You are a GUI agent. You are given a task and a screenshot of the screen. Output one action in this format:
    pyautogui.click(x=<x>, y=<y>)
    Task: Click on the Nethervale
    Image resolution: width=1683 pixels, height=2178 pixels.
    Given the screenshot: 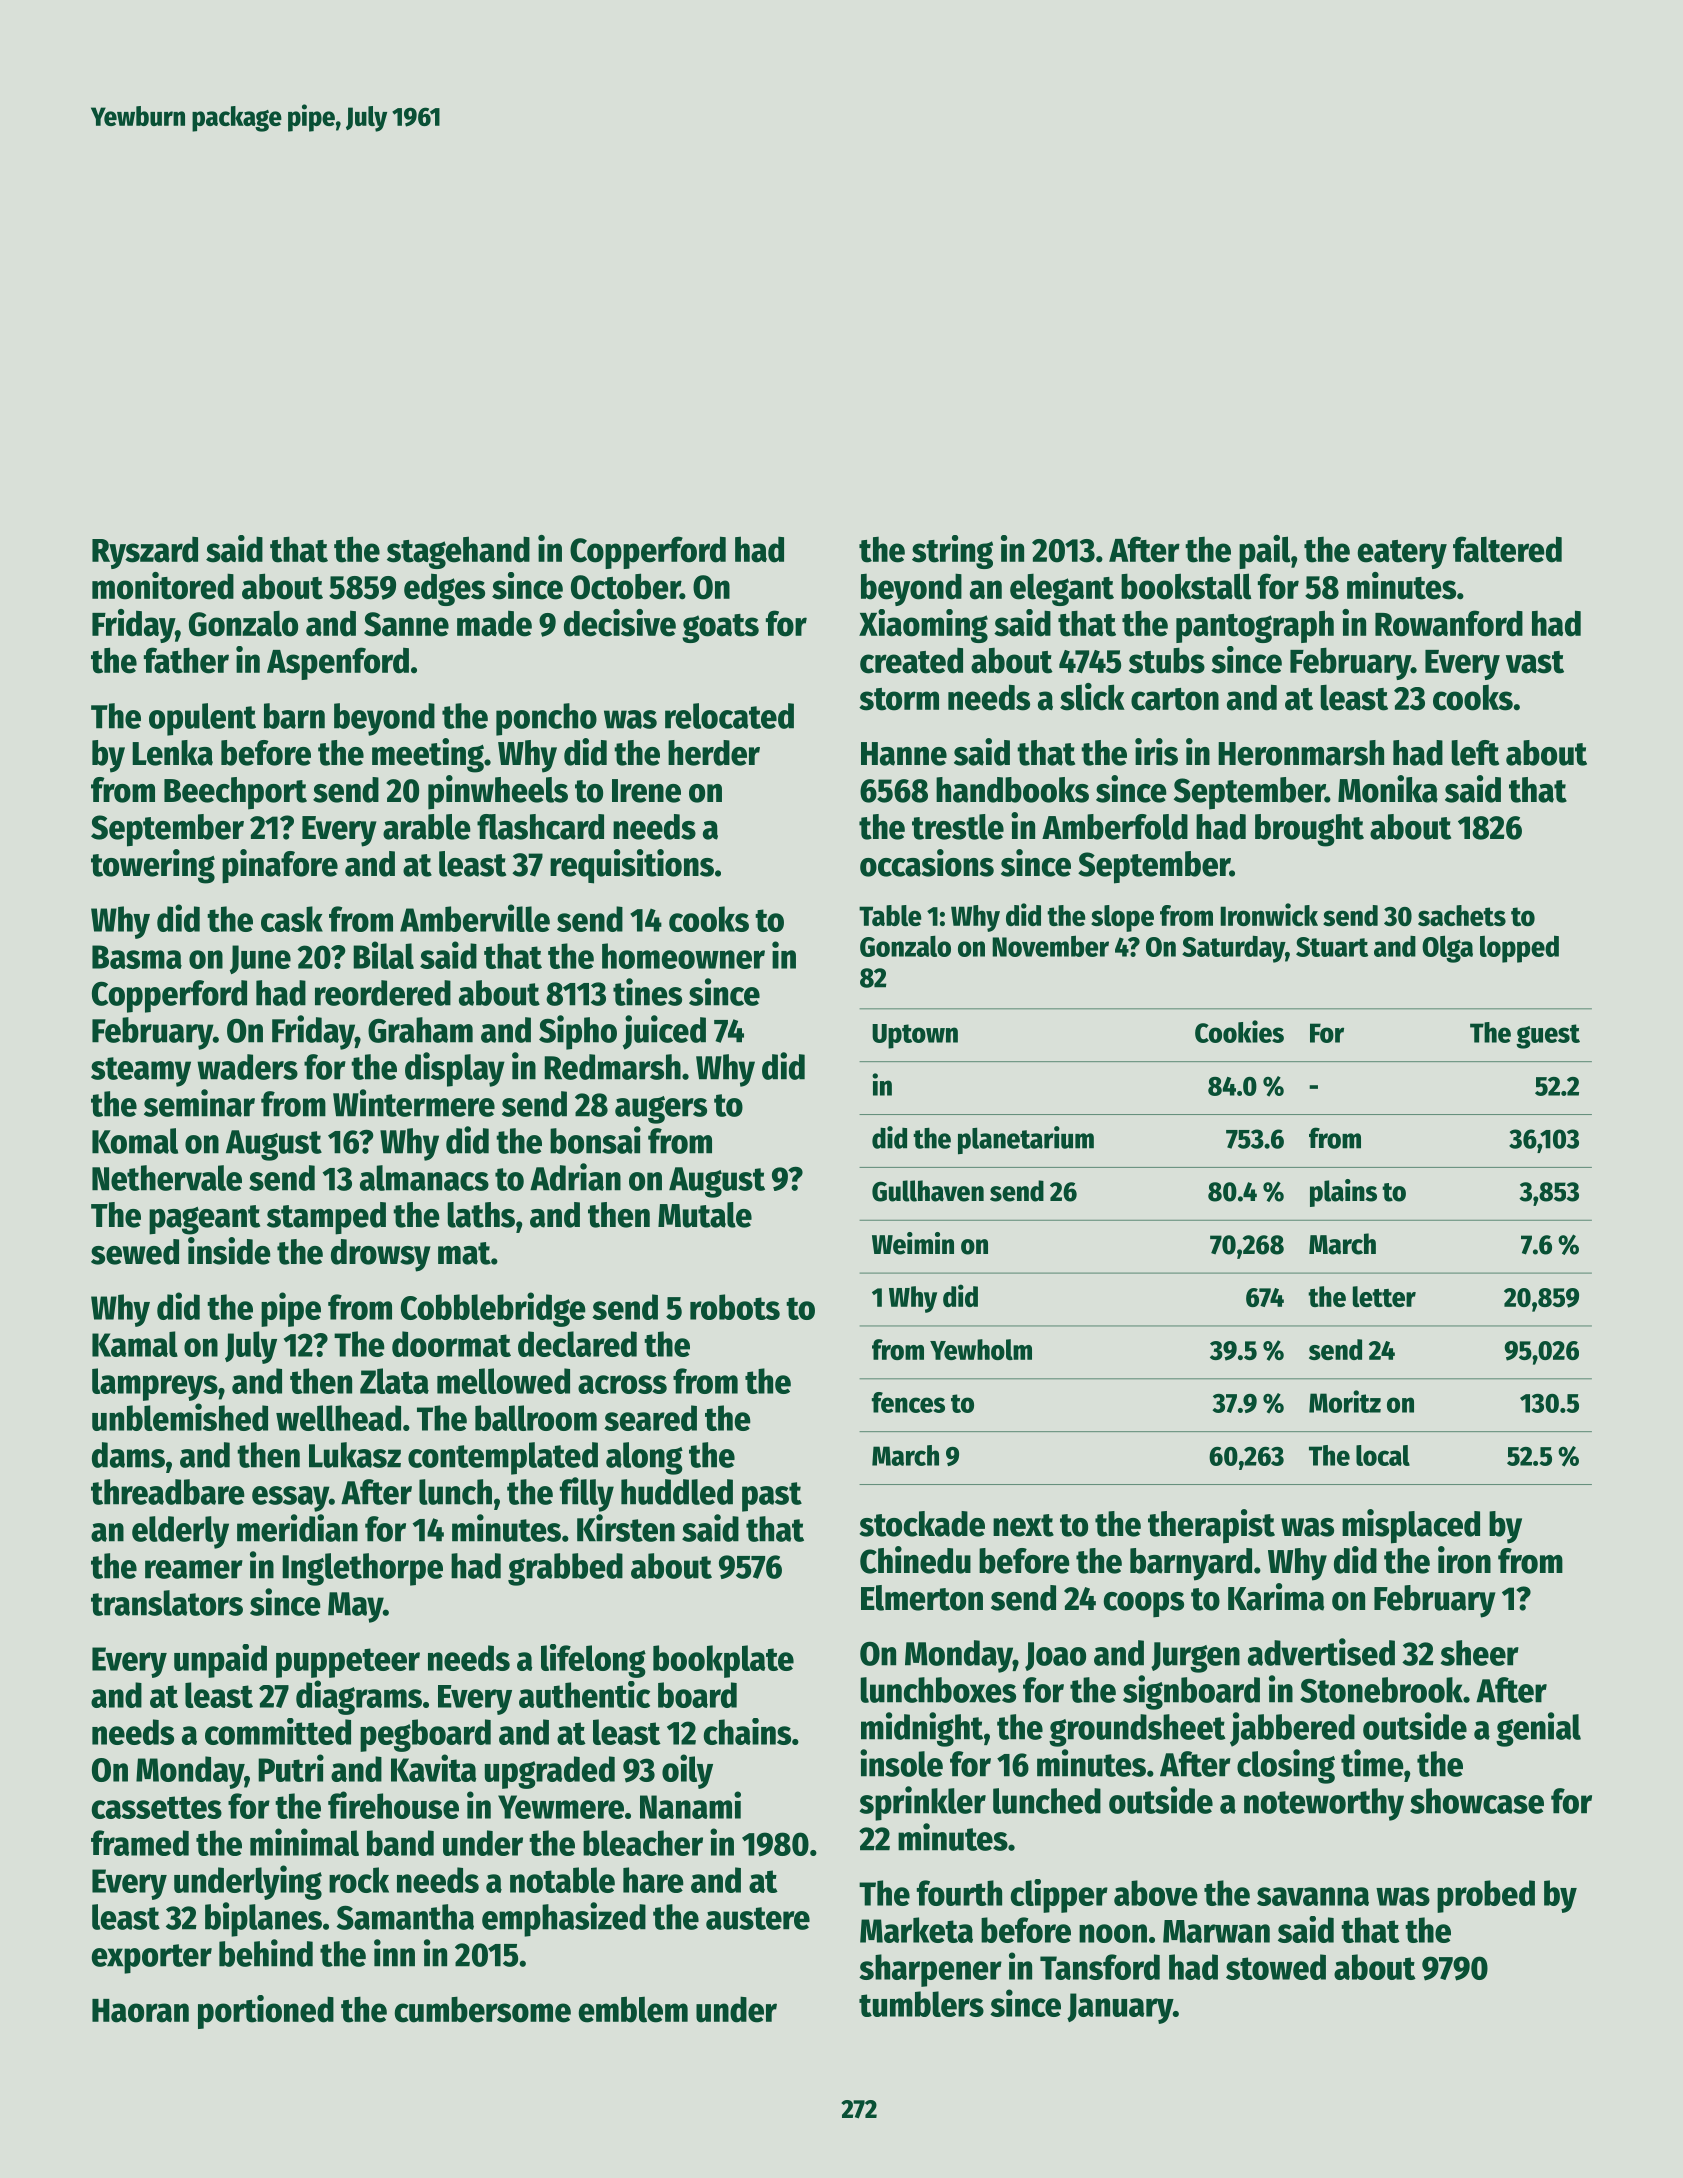 What is the action you would take?
    pyautogui.click(x=167, y=1178)
